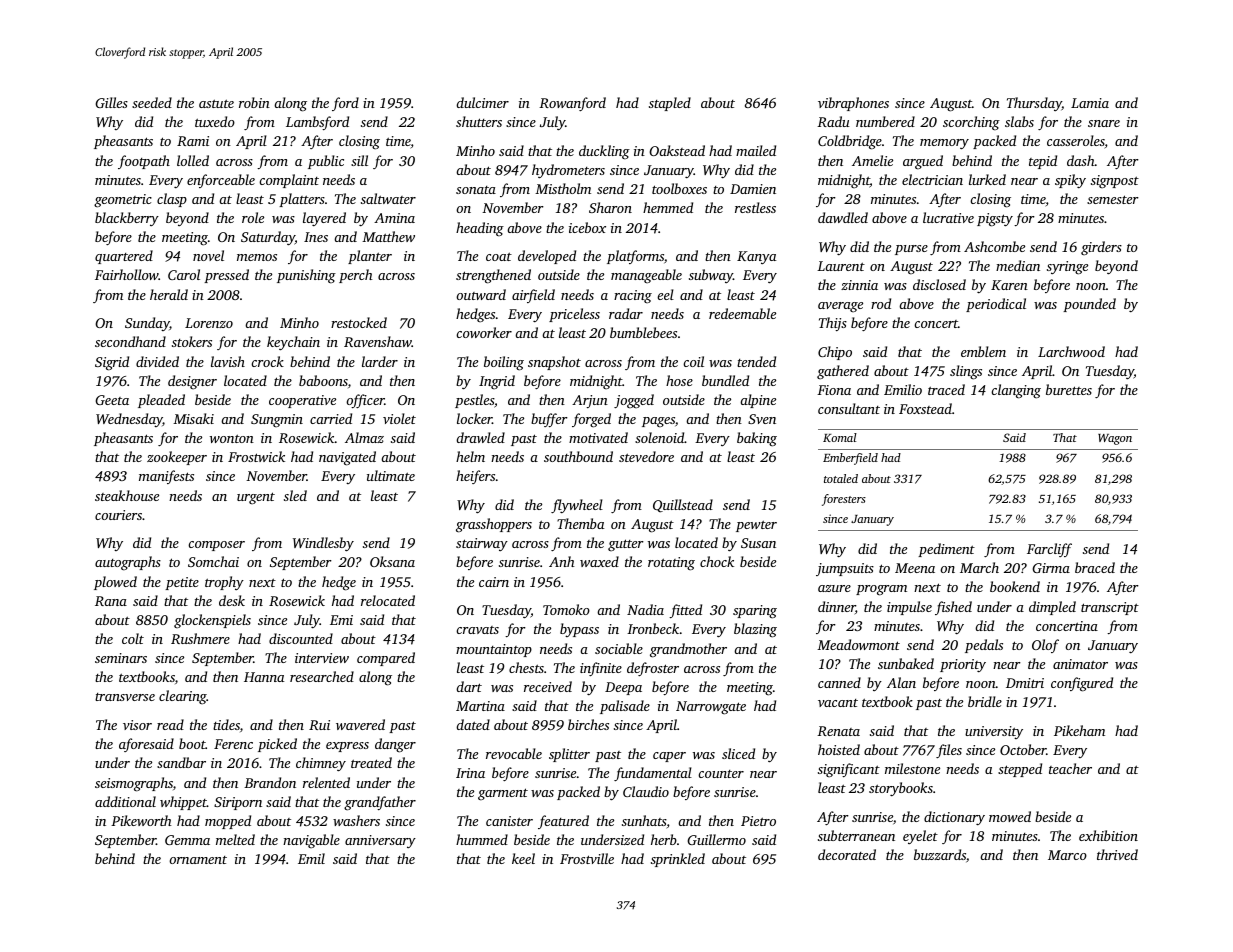 Image resolution: width=1233 pixels, height=952 pixels. What do you see at coordinates (711, 708) in the screenshot?
I see `Narrowgate` at bounding box center [711, 708].
